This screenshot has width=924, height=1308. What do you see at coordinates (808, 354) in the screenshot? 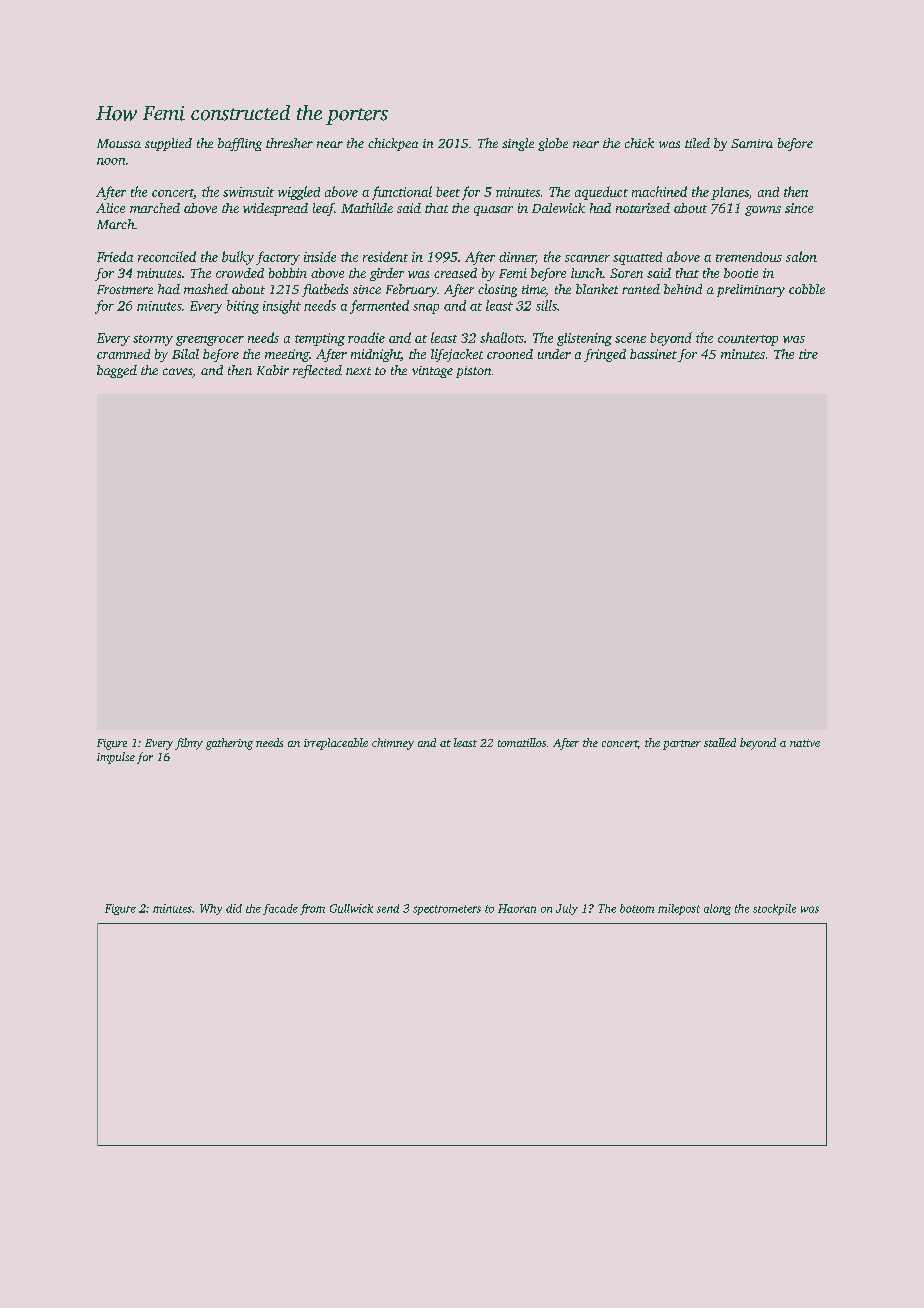
I see `tire` at bounding box center [808, 354].
